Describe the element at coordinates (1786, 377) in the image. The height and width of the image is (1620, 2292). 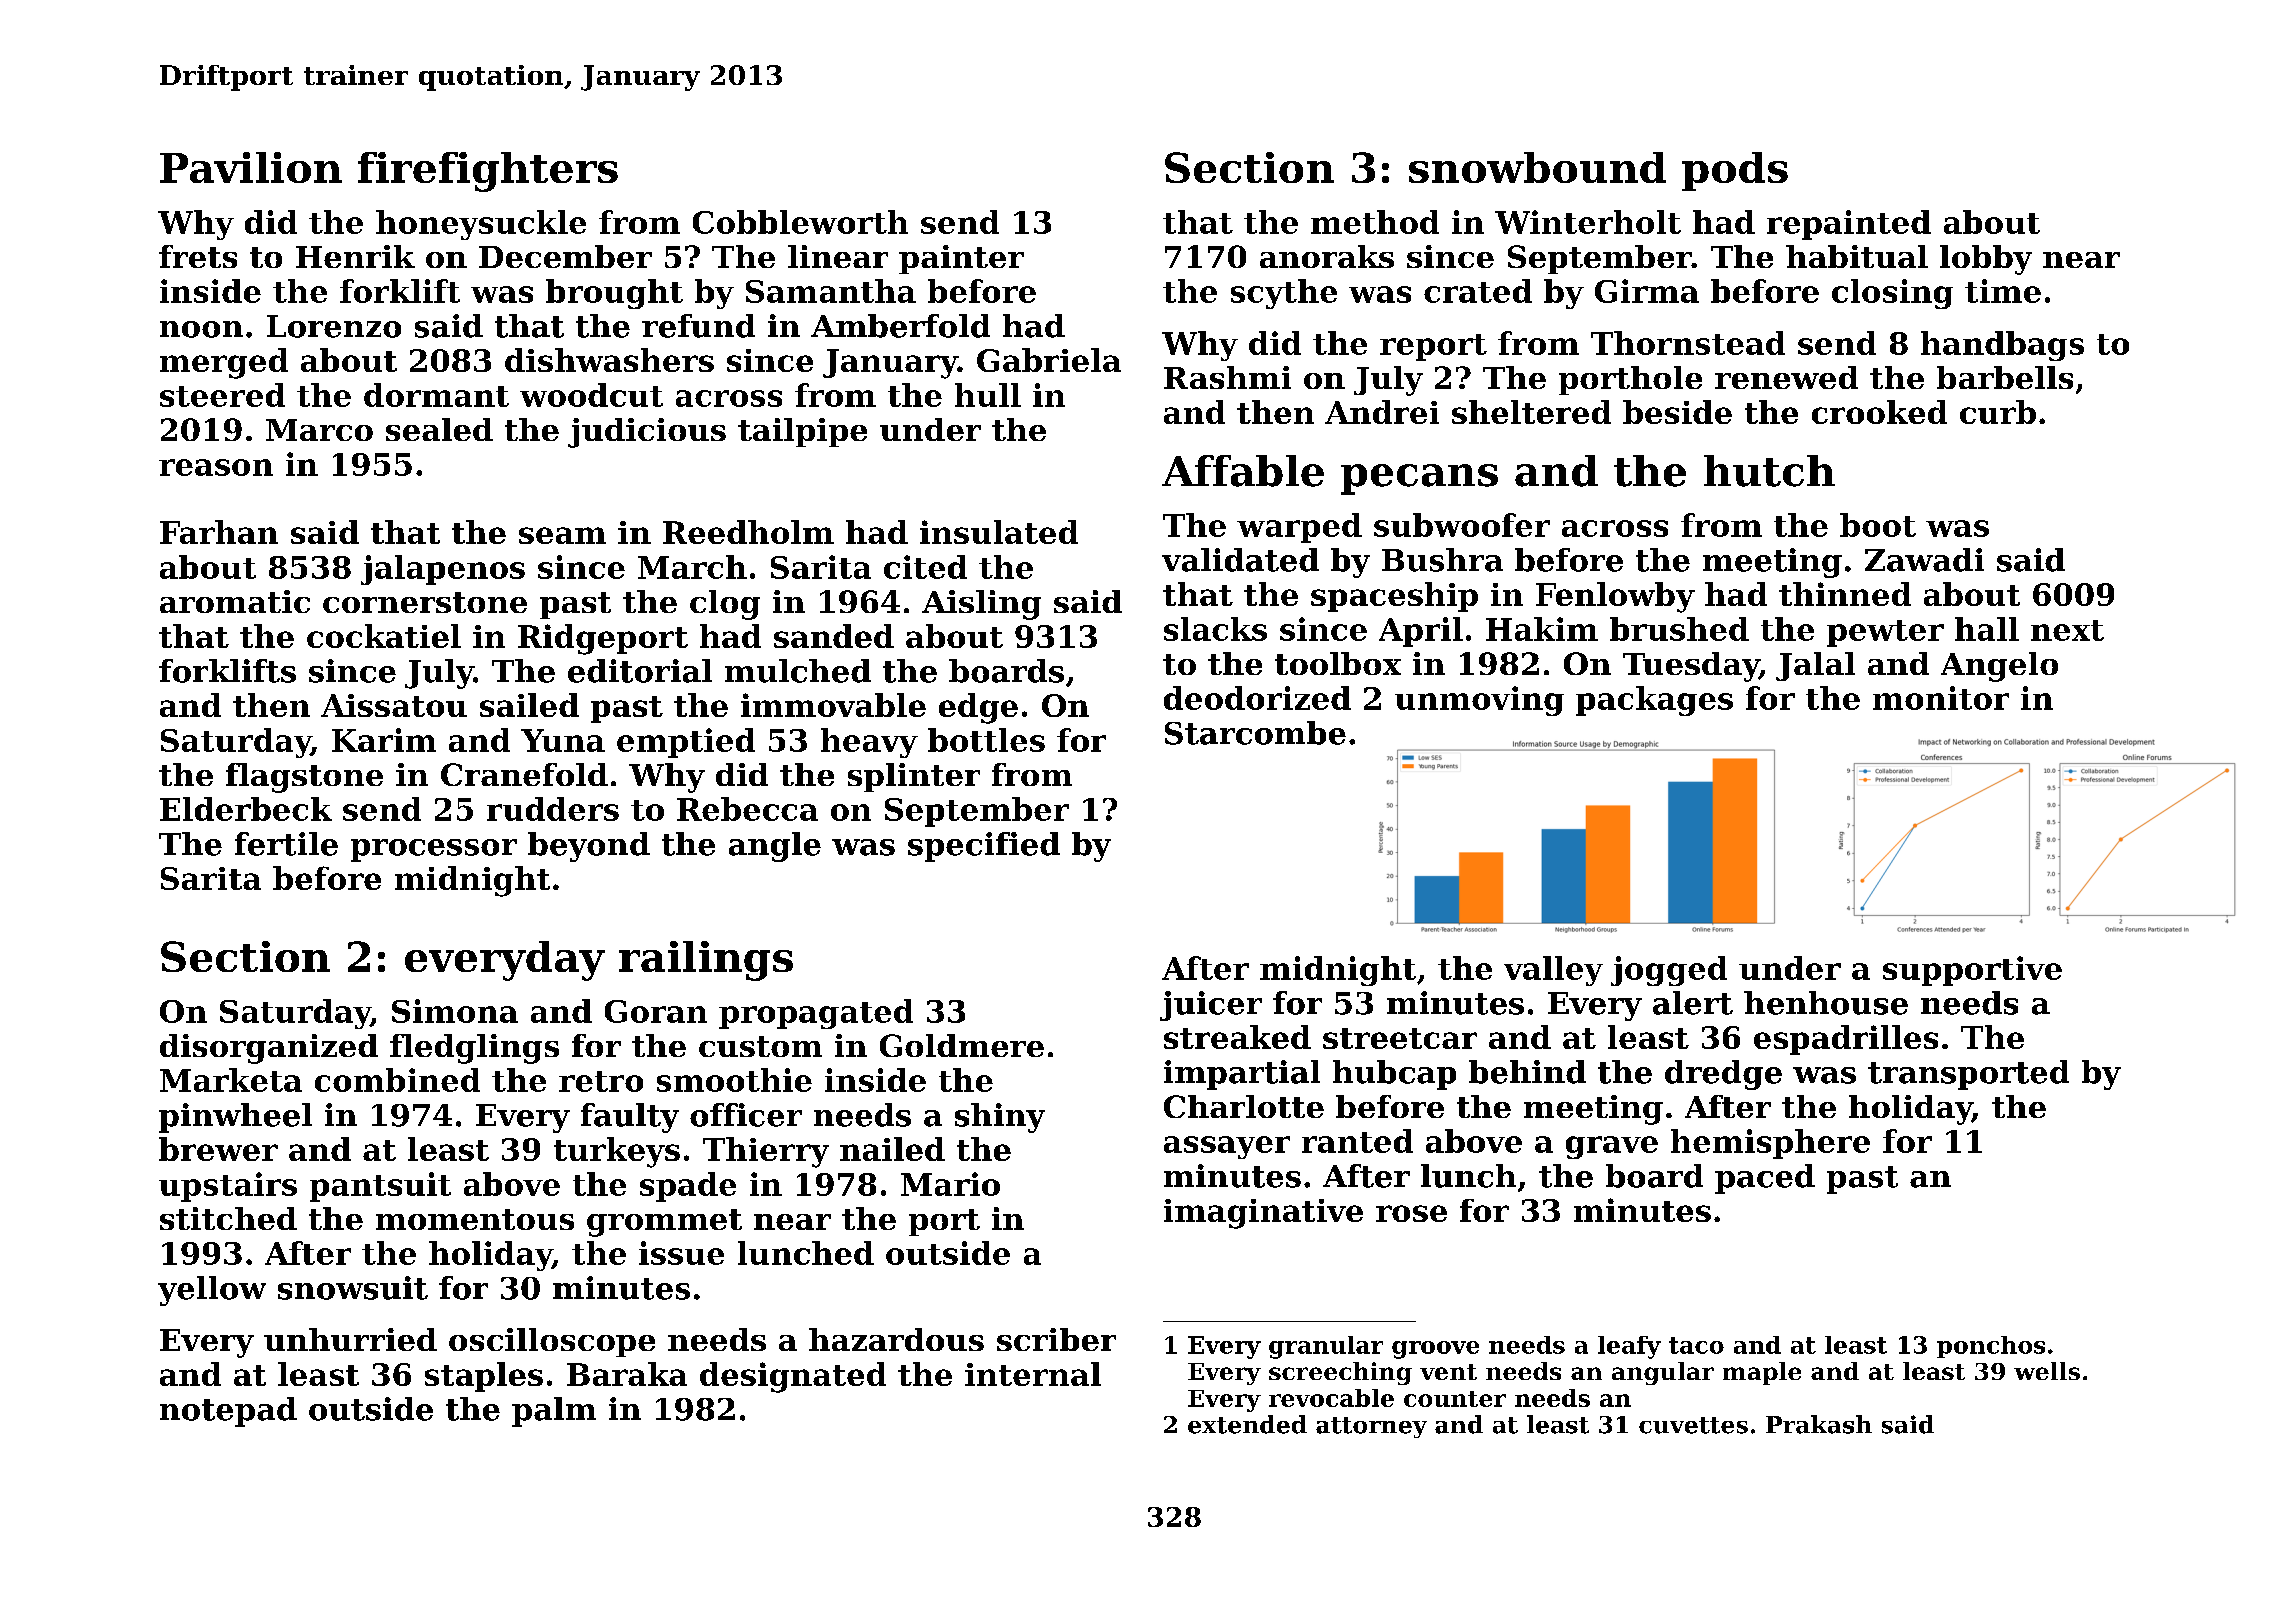
I see `renewed` at that location.
